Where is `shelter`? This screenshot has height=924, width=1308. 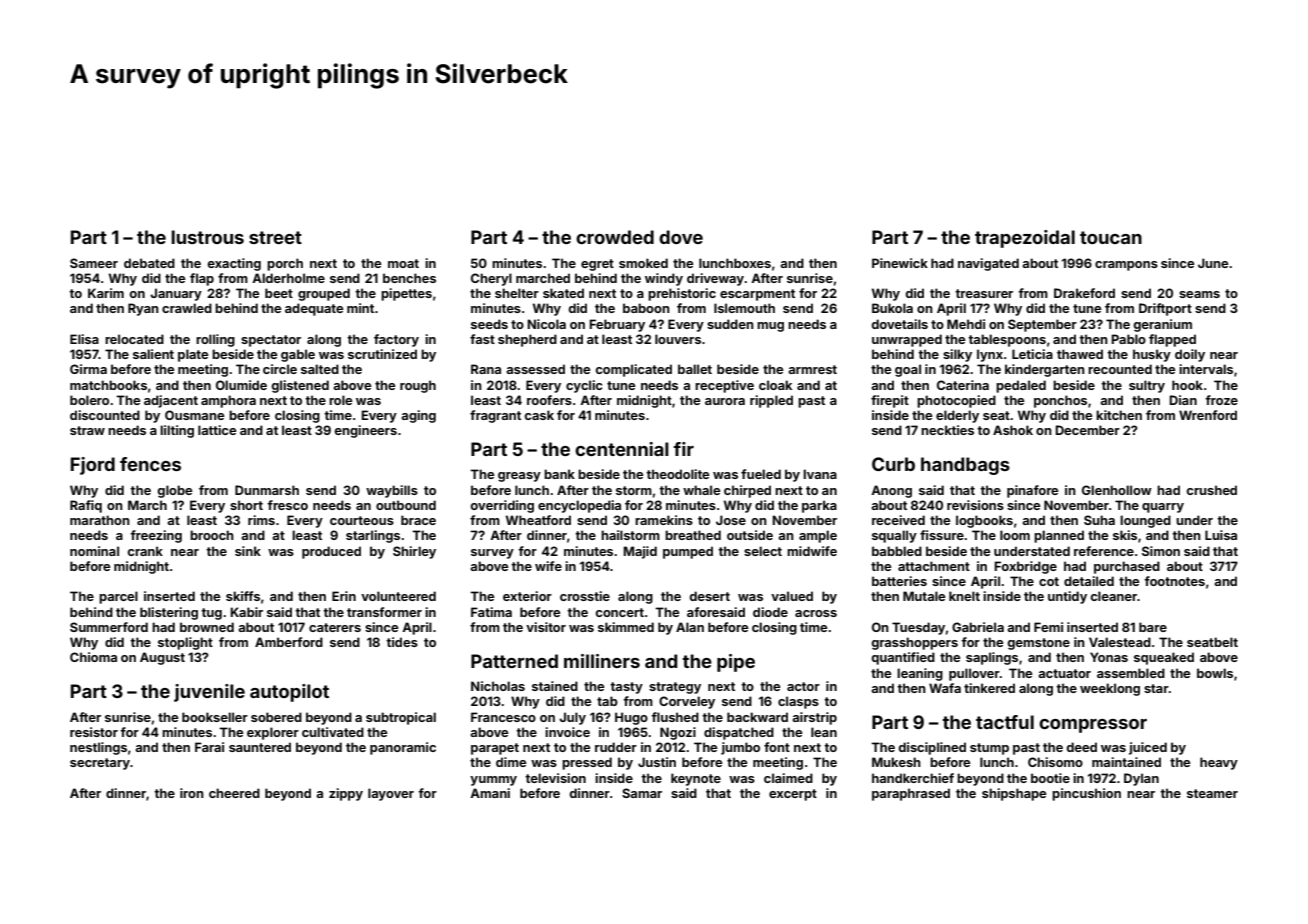
shelter is located at coordinates (517, 293).
